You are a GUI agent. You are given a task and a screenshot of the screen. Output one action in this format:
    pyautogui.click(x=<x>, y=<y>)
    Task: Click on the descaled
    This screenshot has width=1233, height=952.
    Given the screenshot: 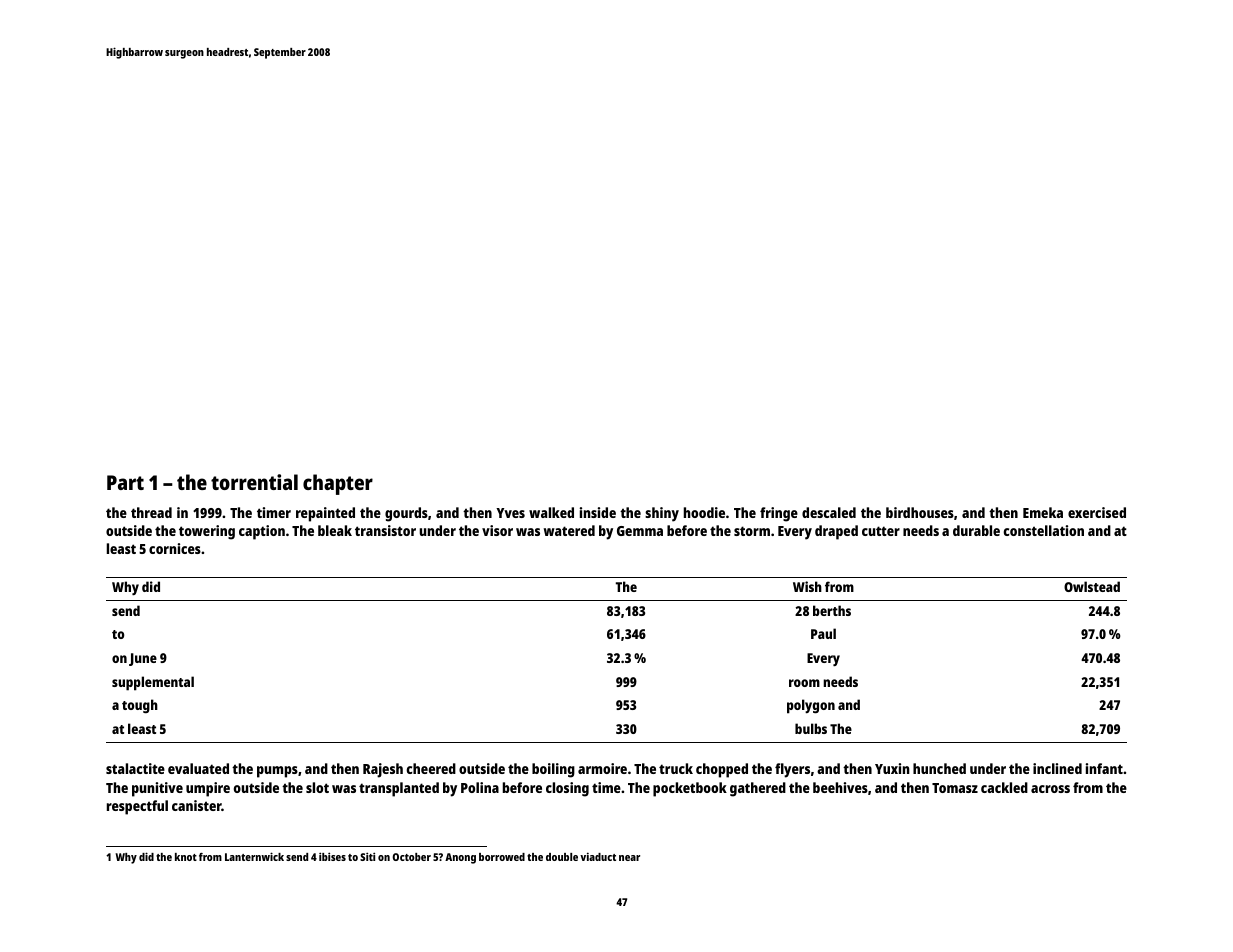 What is the action you would take?
    pyautogui.click(x=829, y=512)
